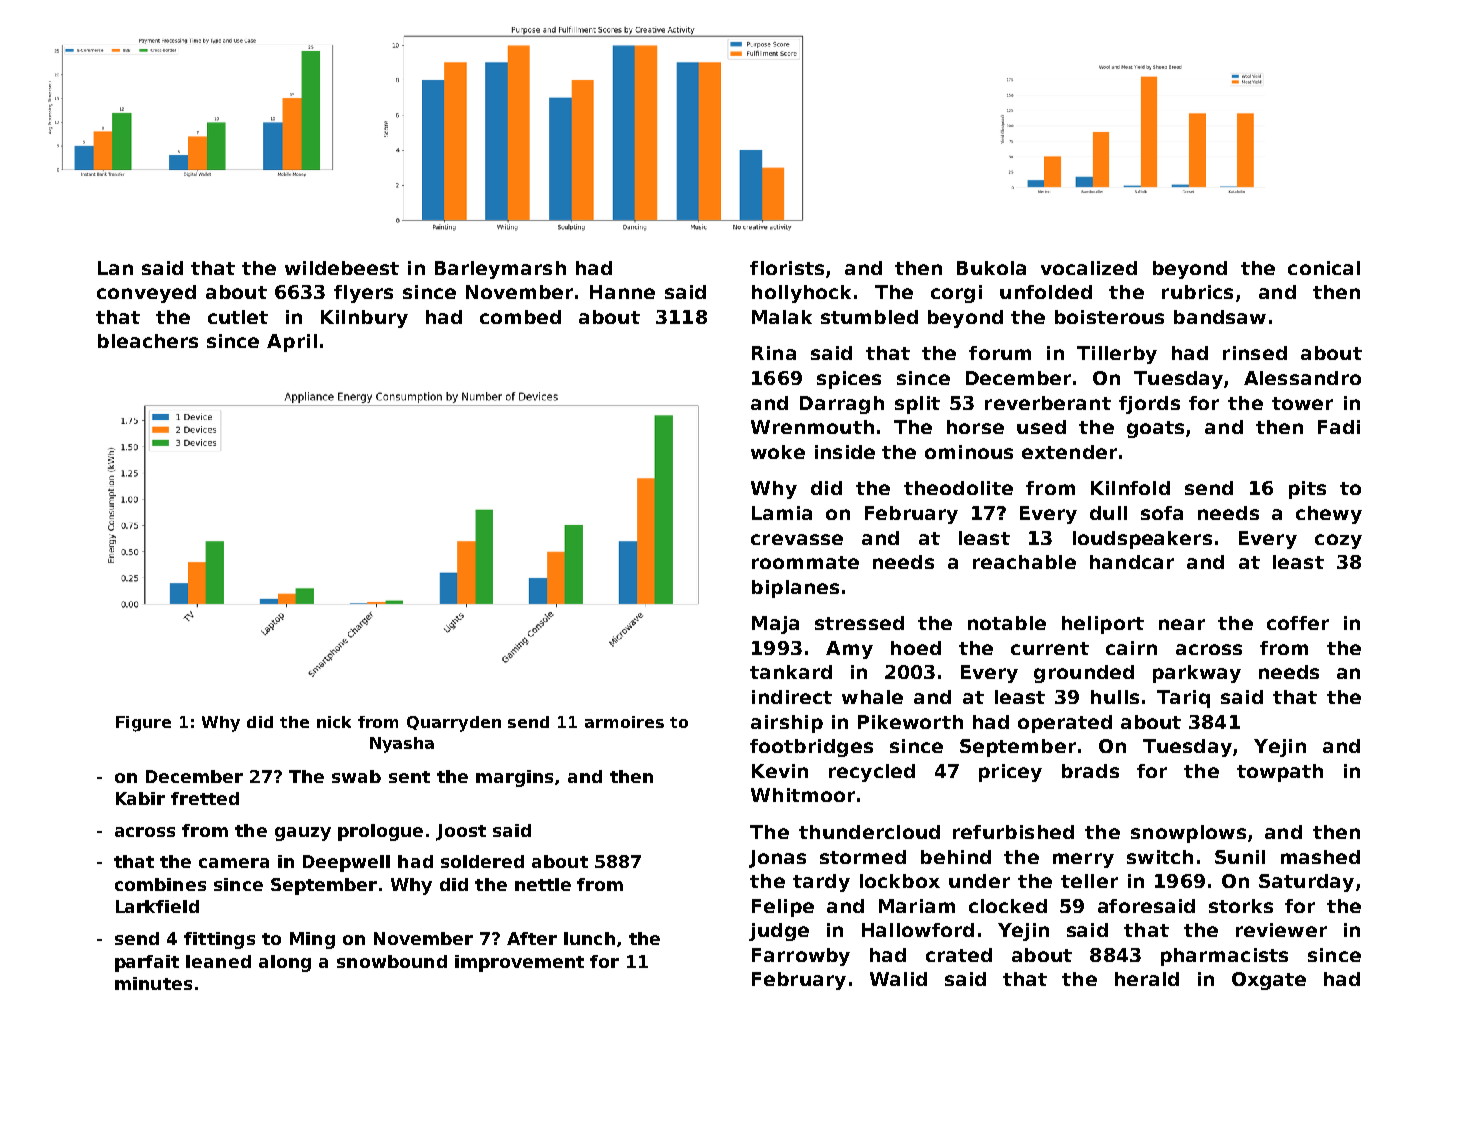  Describe the element at coordinates (1329, 515) in the screenshot. I see `chewy` at that location.
